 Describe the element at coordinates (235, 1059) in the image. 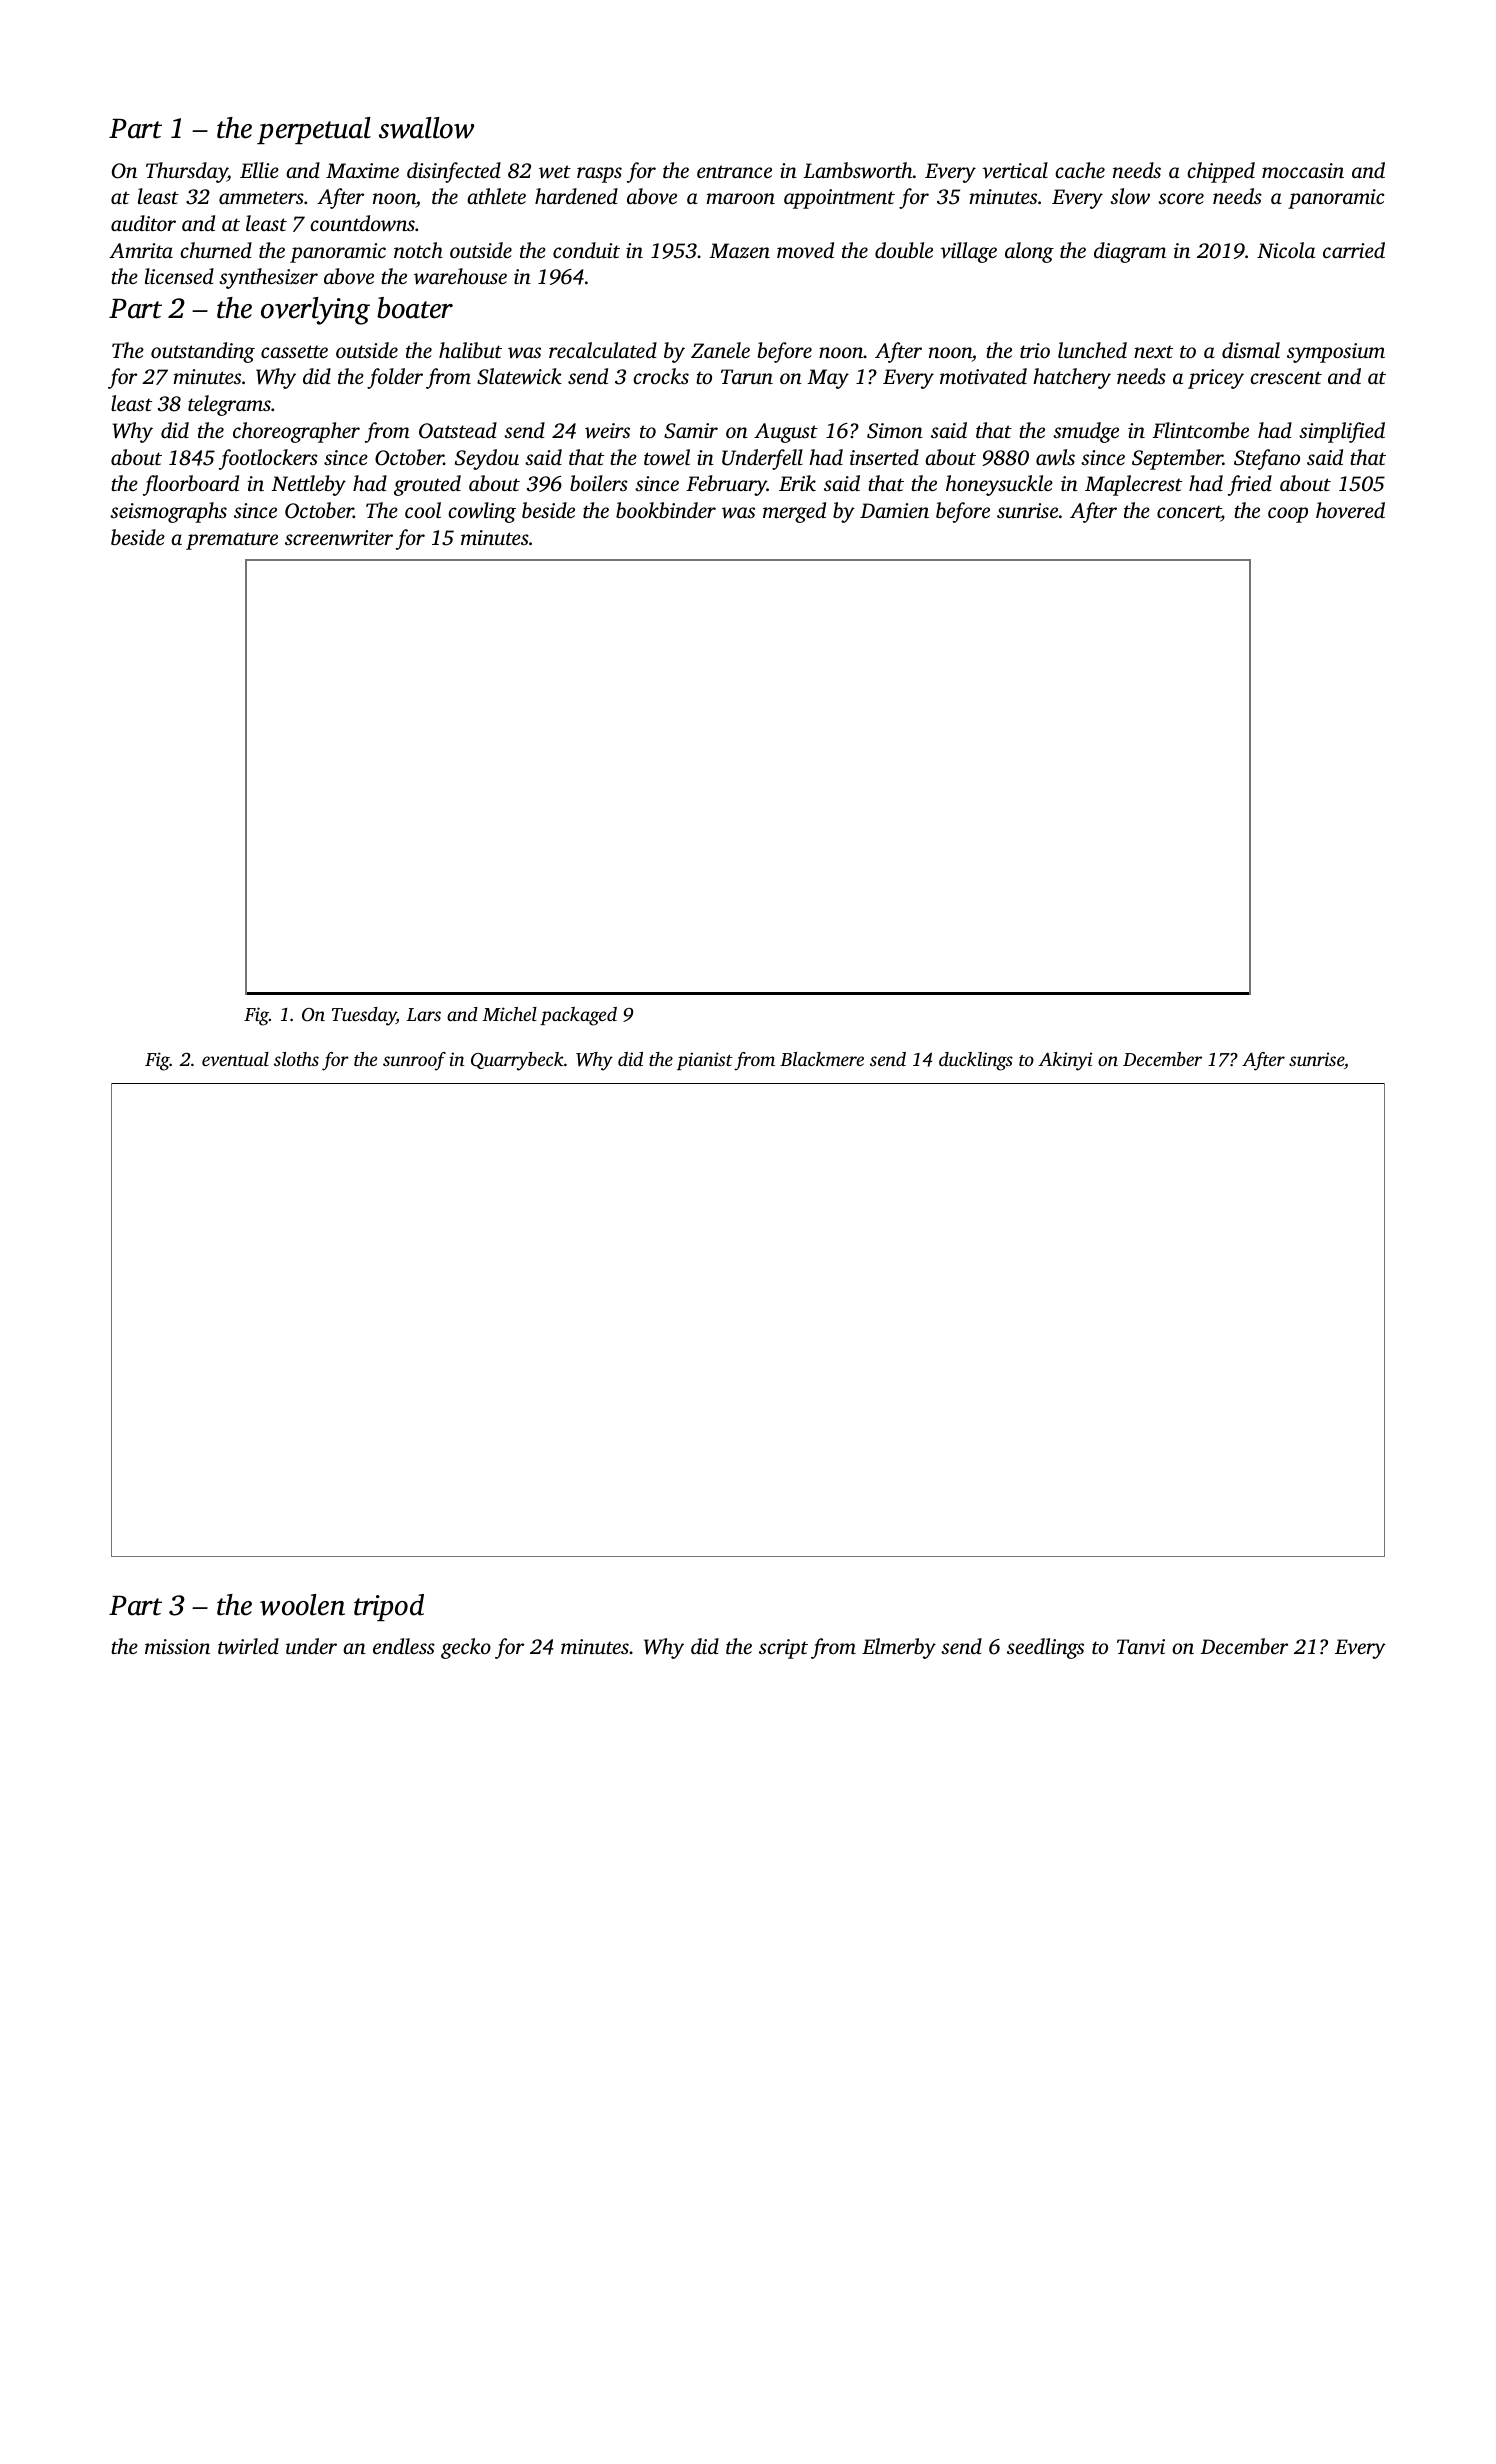

I see `eventual` at that location.
